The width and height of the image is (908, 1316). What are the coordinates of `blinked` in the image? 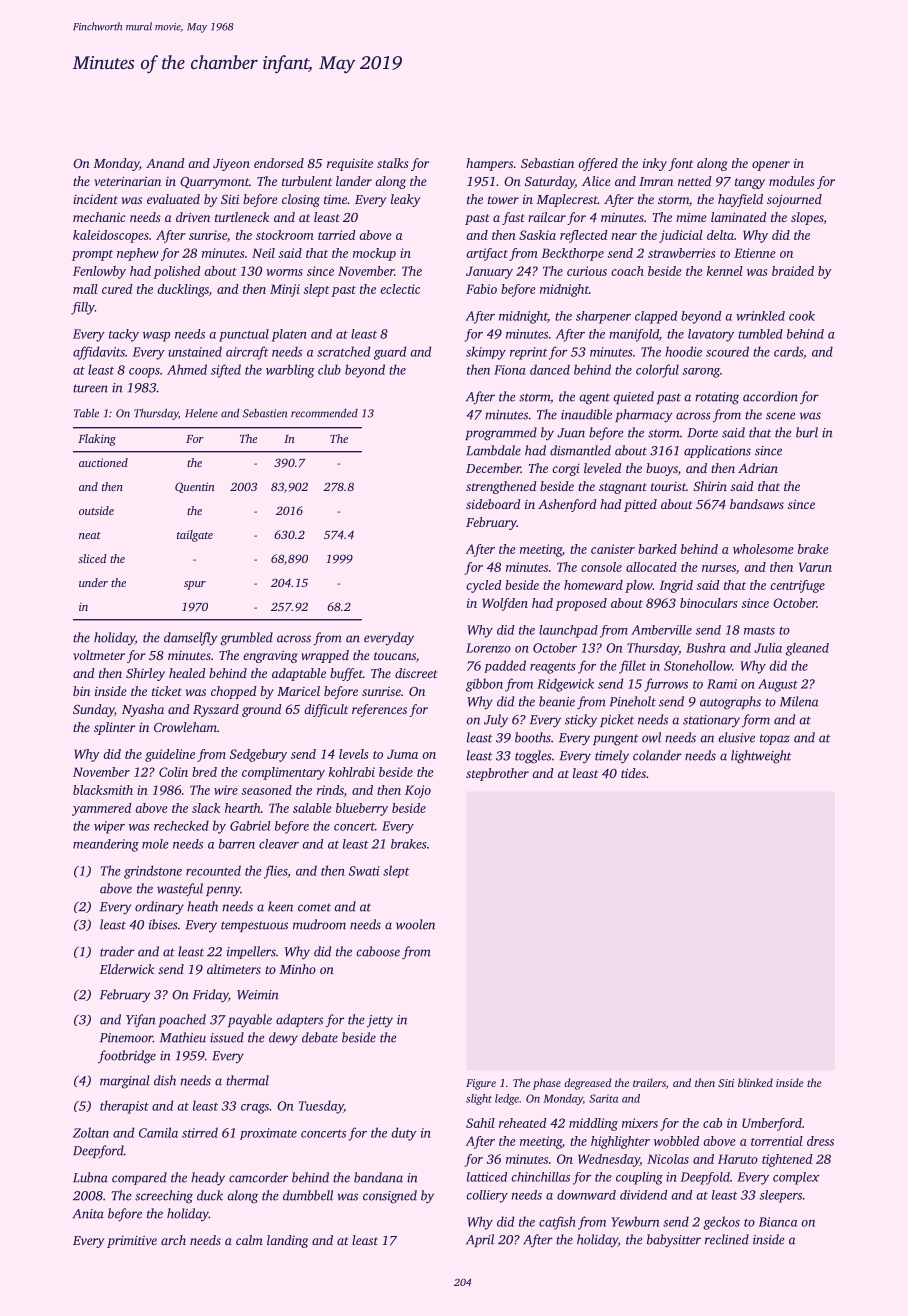 It's located at (755, 1082).
